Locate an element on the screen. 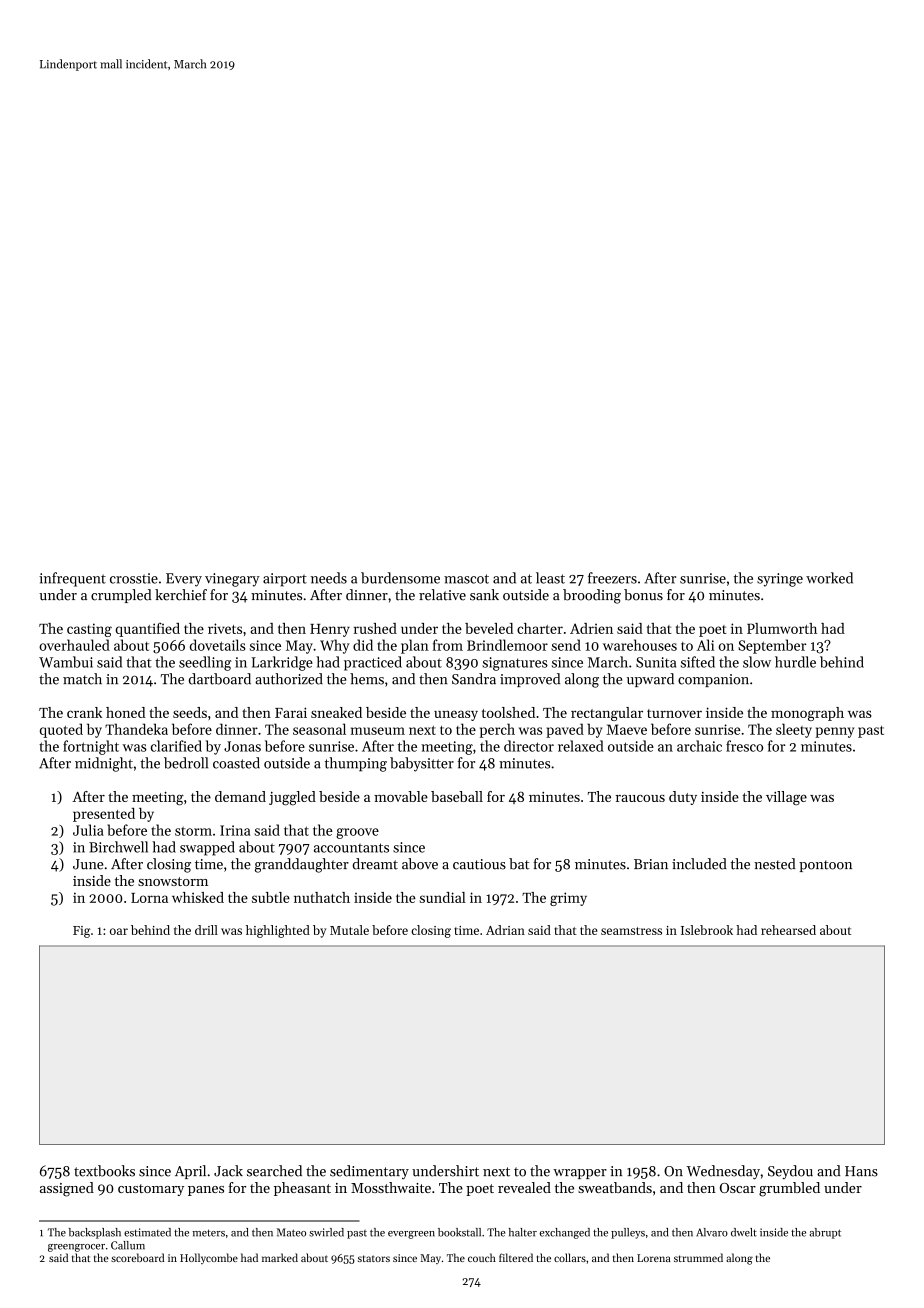 The width and height of the screenshot is (924, 1308). textbooks is located at coordinates (104, 1171).
